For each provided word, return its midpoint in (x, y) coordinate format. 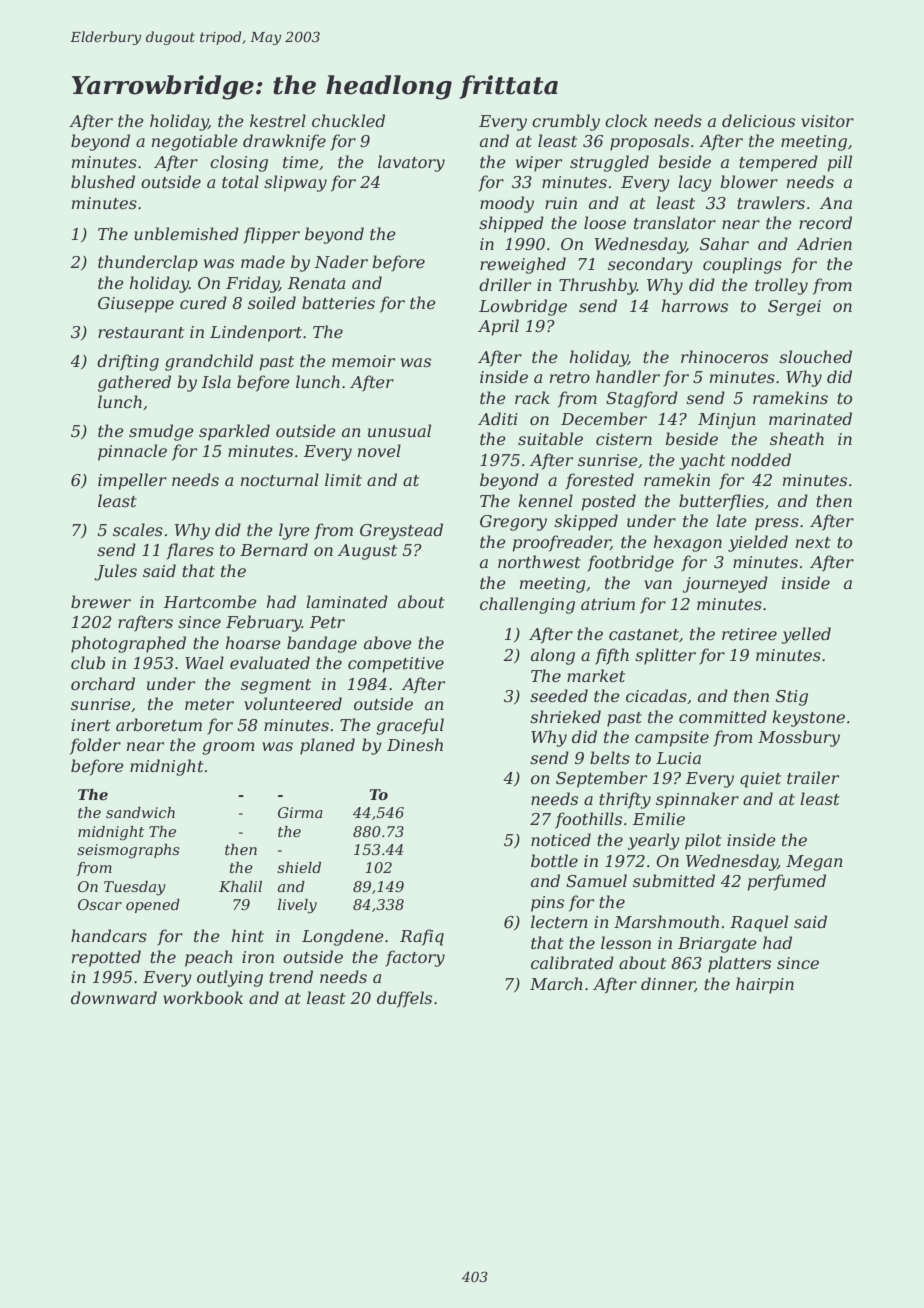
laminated (347, 601)
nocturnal (280, 479)
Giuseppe (136, 305)
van (658, 584)
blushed (103, 181)
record (825, 222)
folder (95, 746)
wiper (539, 164)
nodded (761, 459)
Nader (341, 261)
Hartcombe (210, 601)
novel (379, 450)
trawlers (771, 202)
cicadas (656, 695)
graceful (410, 726)
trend (291, 976)
